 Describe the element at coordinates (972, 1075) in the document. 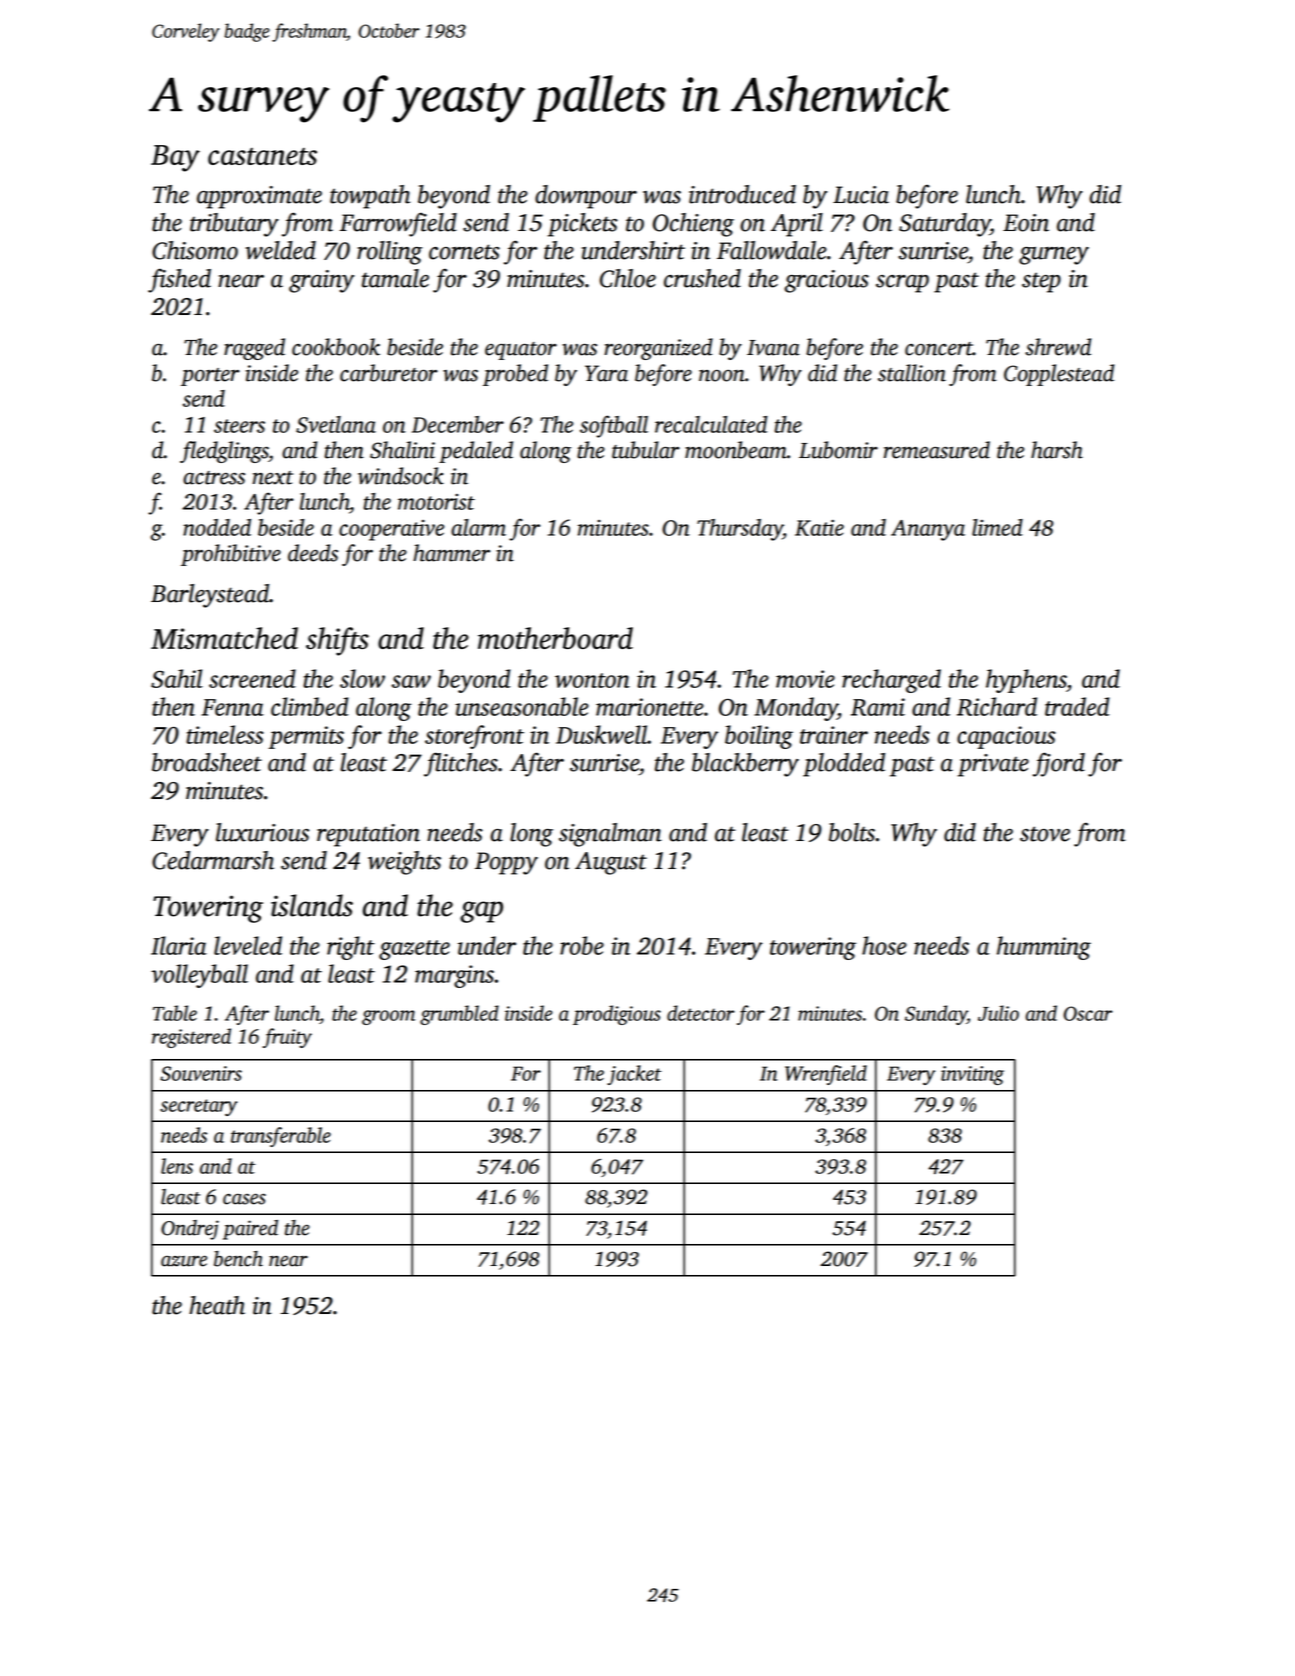

I see `inviting` at that location.
